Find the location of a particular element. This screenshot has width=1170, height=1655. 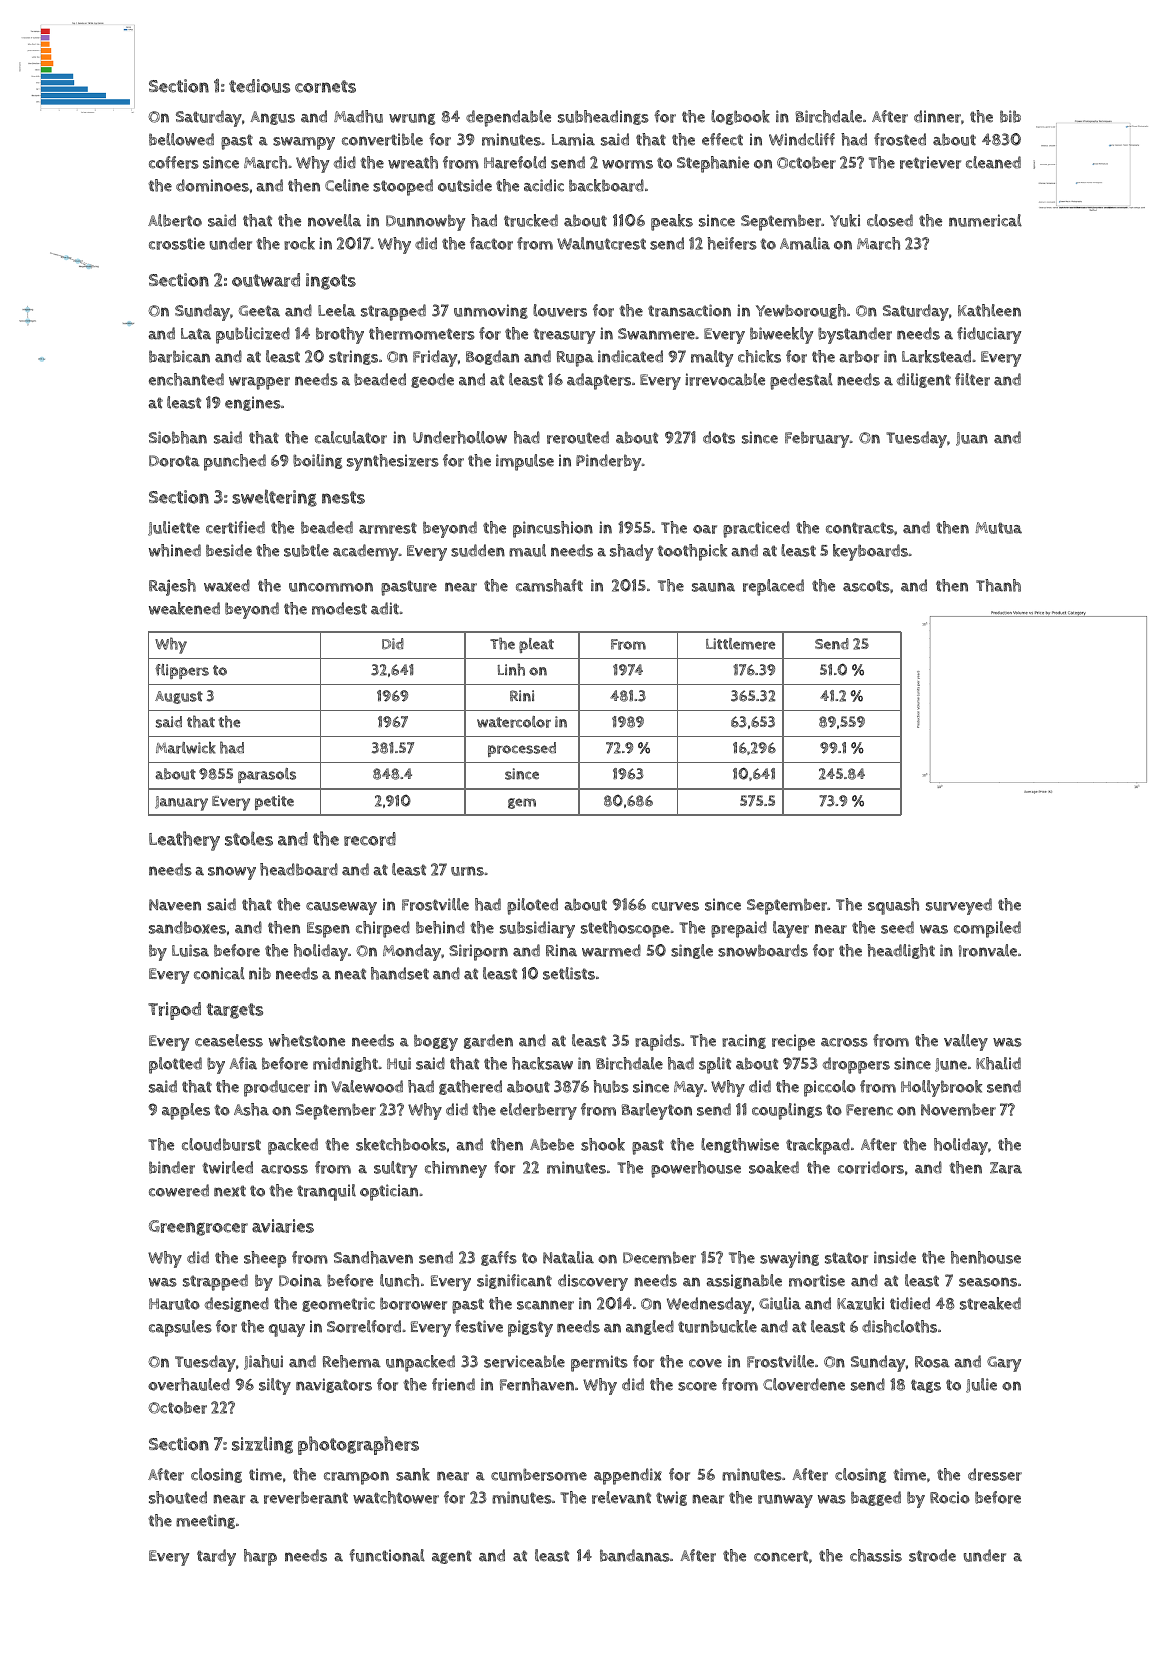

Leathery is located at coordinates (184, 841).
